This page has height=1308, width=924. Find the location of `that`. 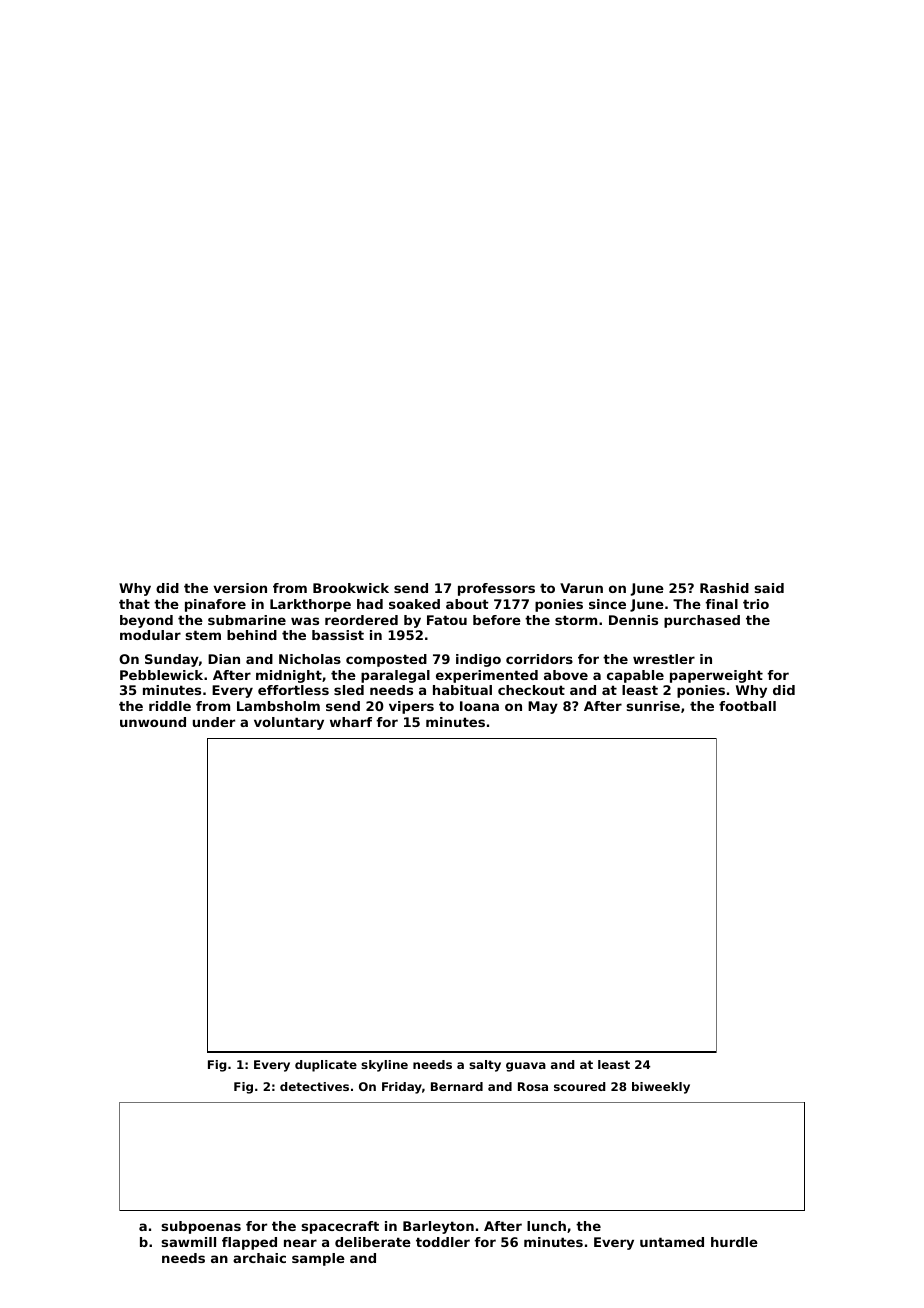

that is located at coordinates (134, 604).
